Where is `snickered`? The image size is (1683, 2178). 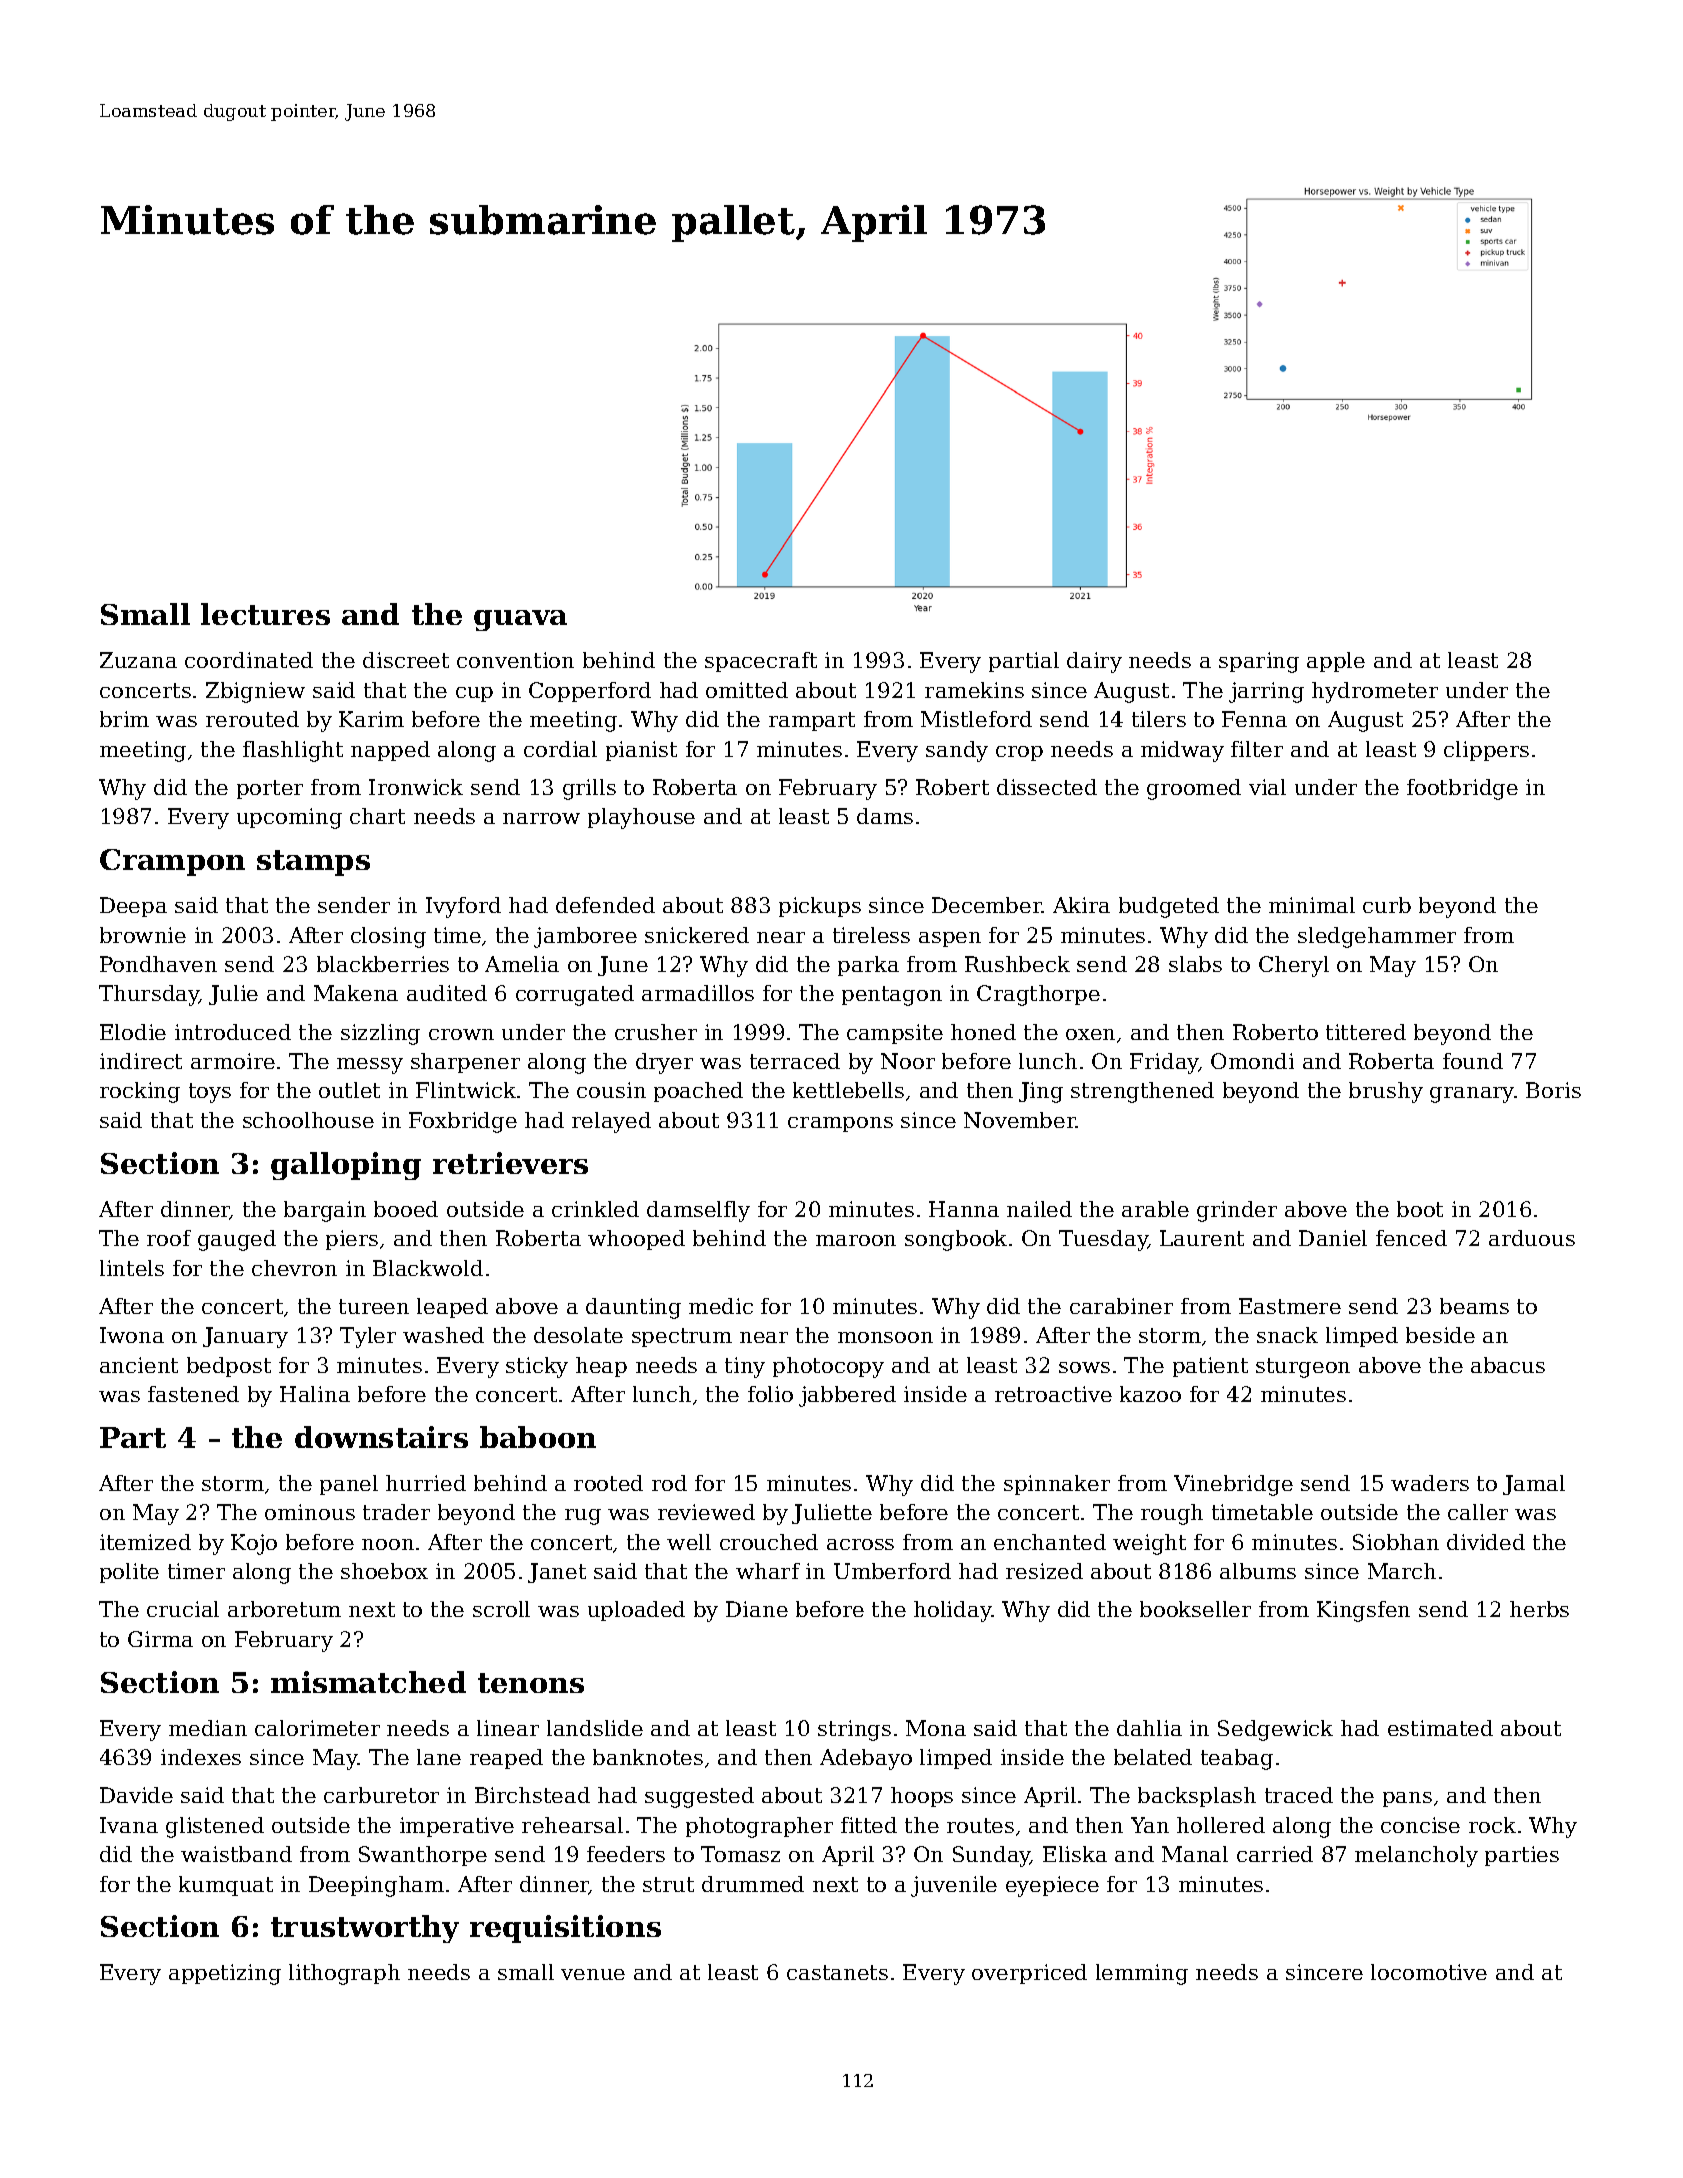 snickered is located at coordinates (697, 935).
